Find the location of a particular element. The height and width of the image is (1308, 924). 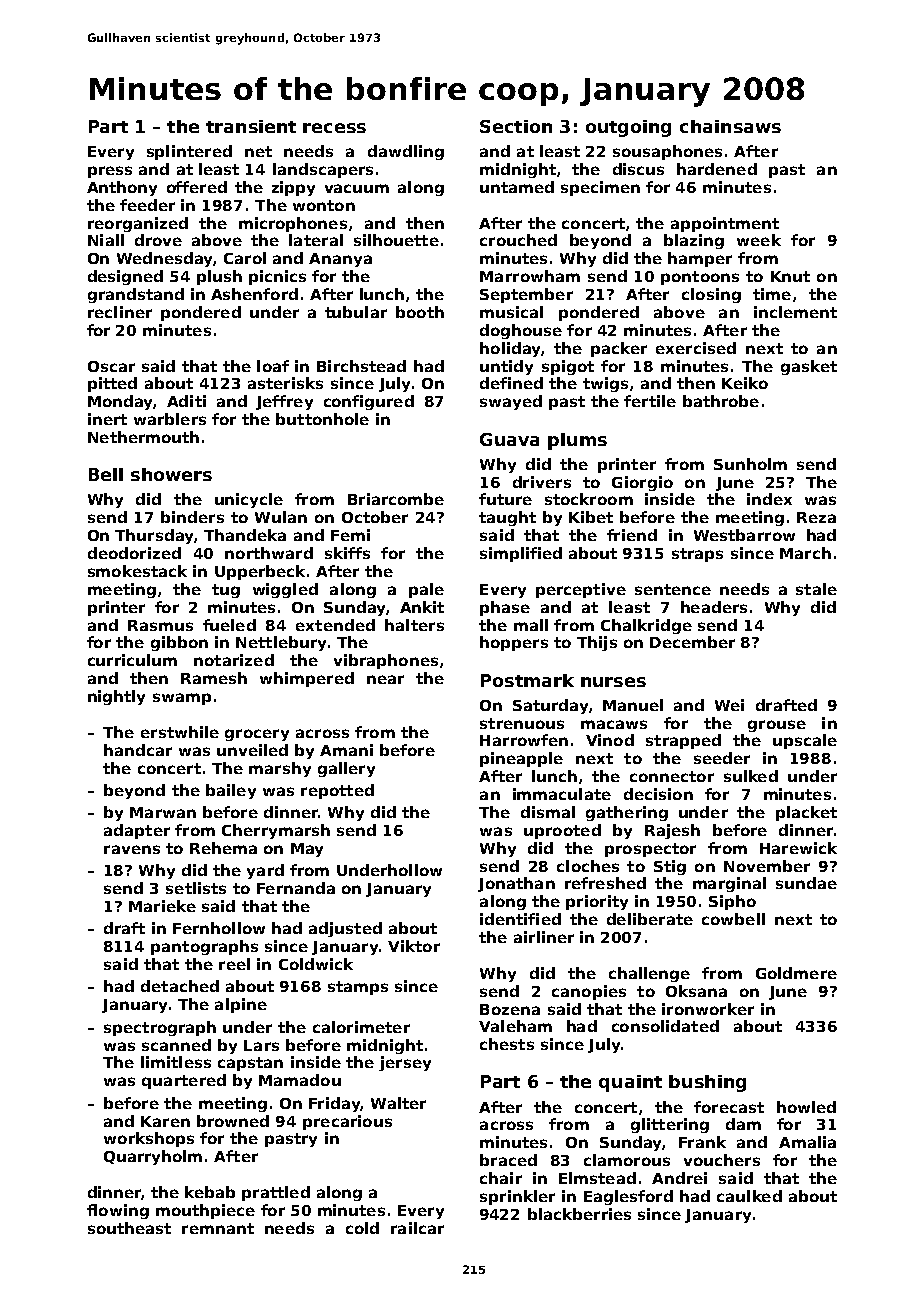

caulked is located at coordinates (749, 1196).
